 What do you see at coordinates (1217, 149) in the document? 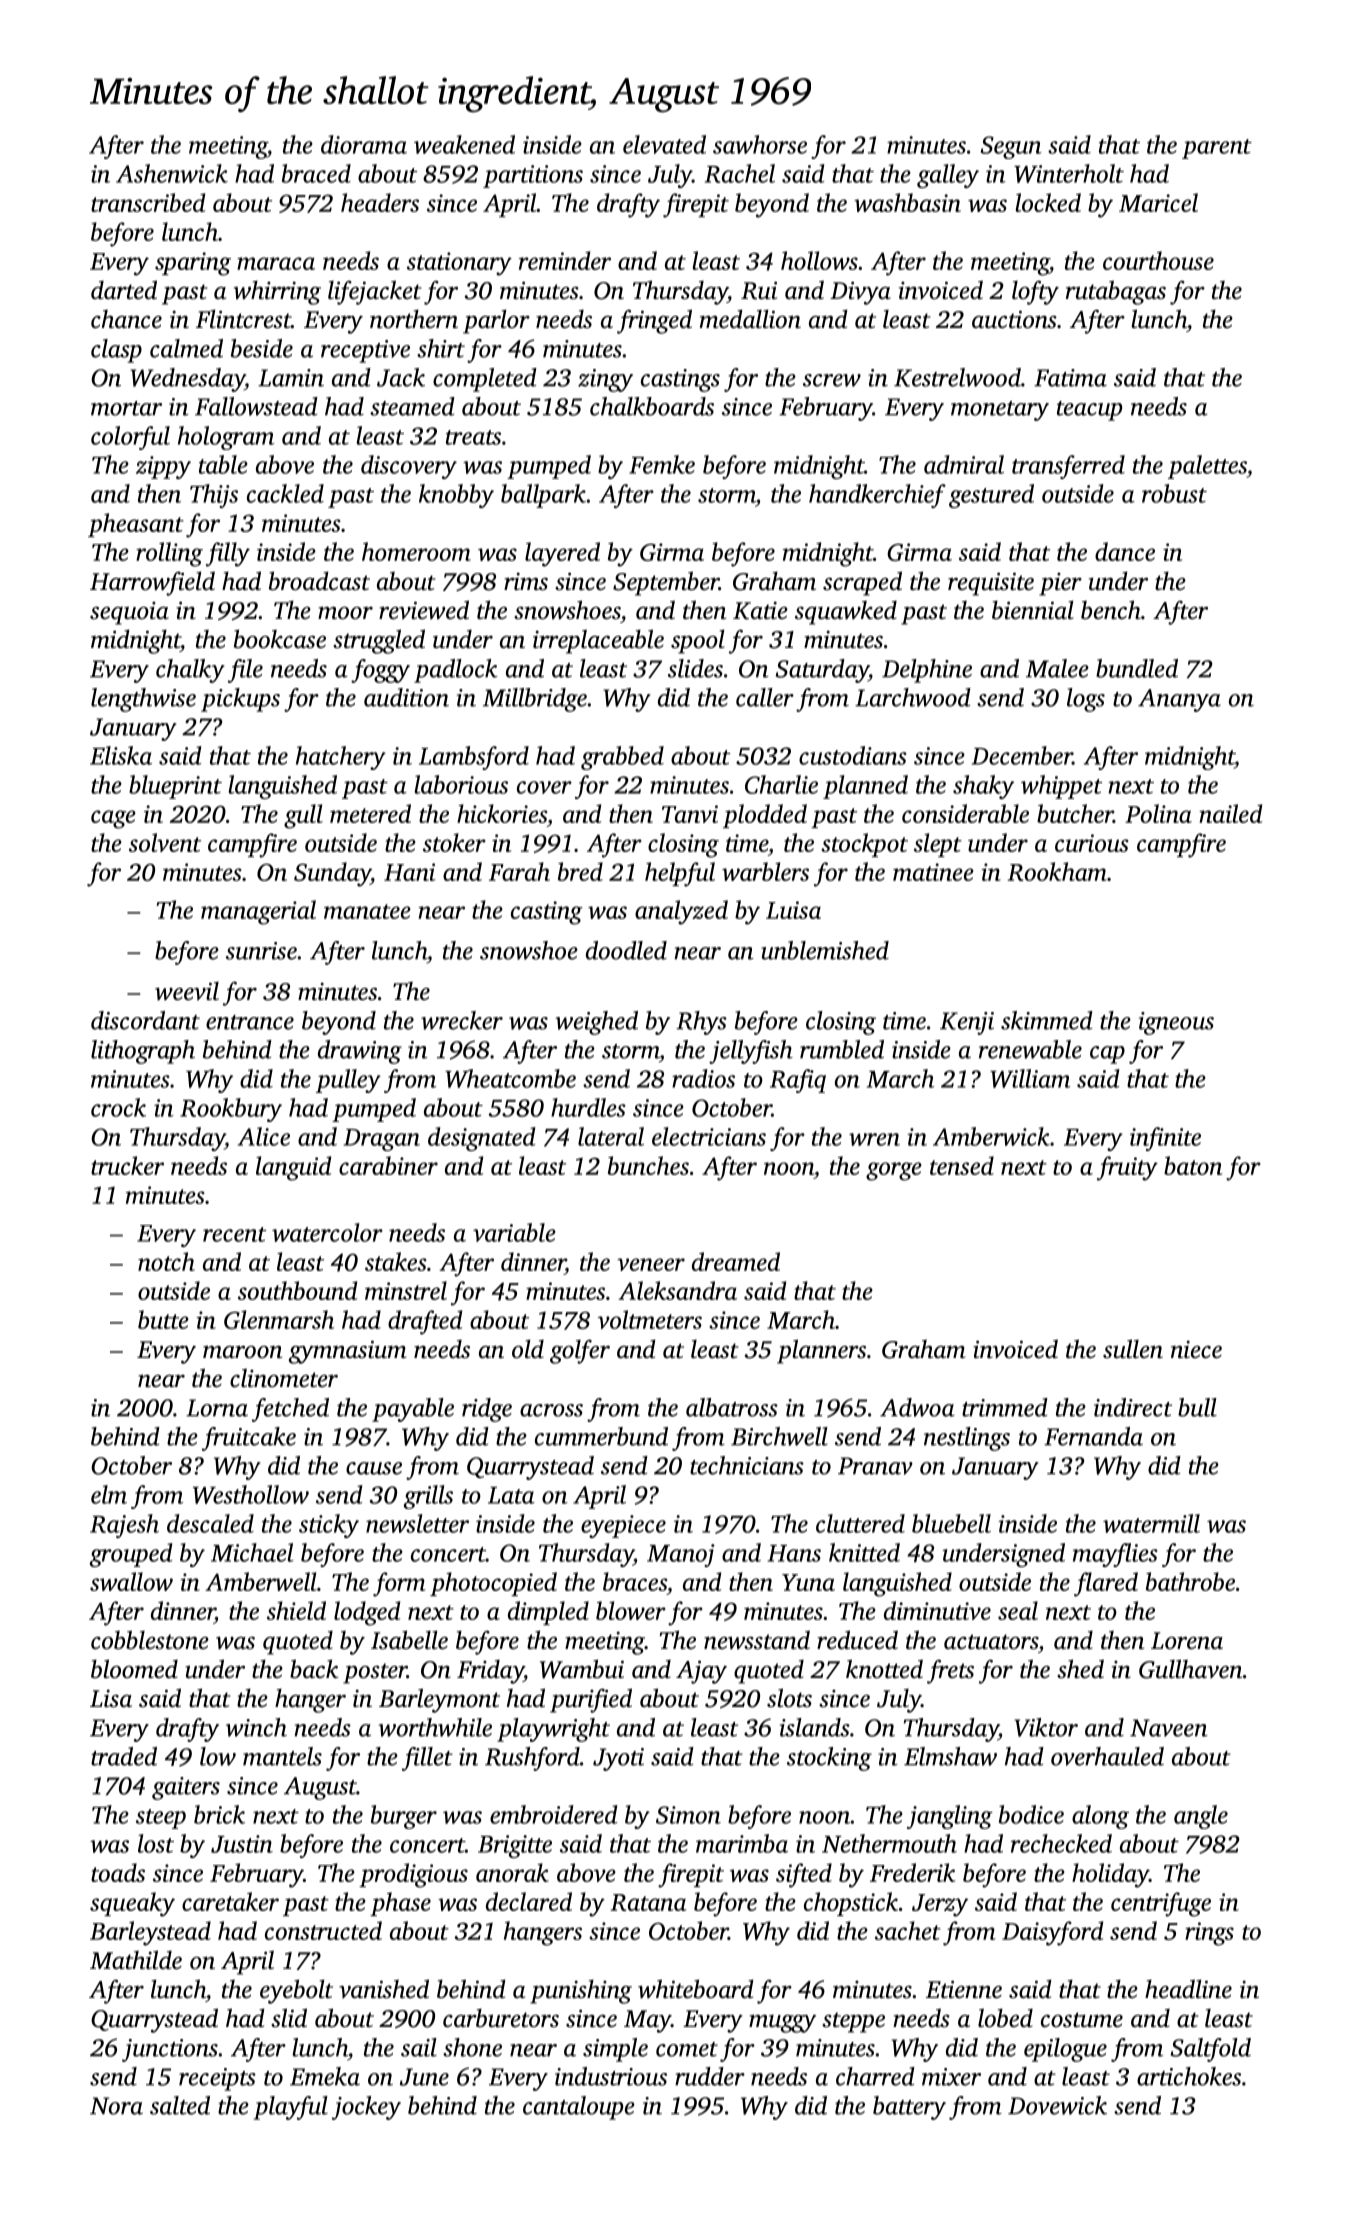
I see `parent` at bounding box center [1217, 149].
